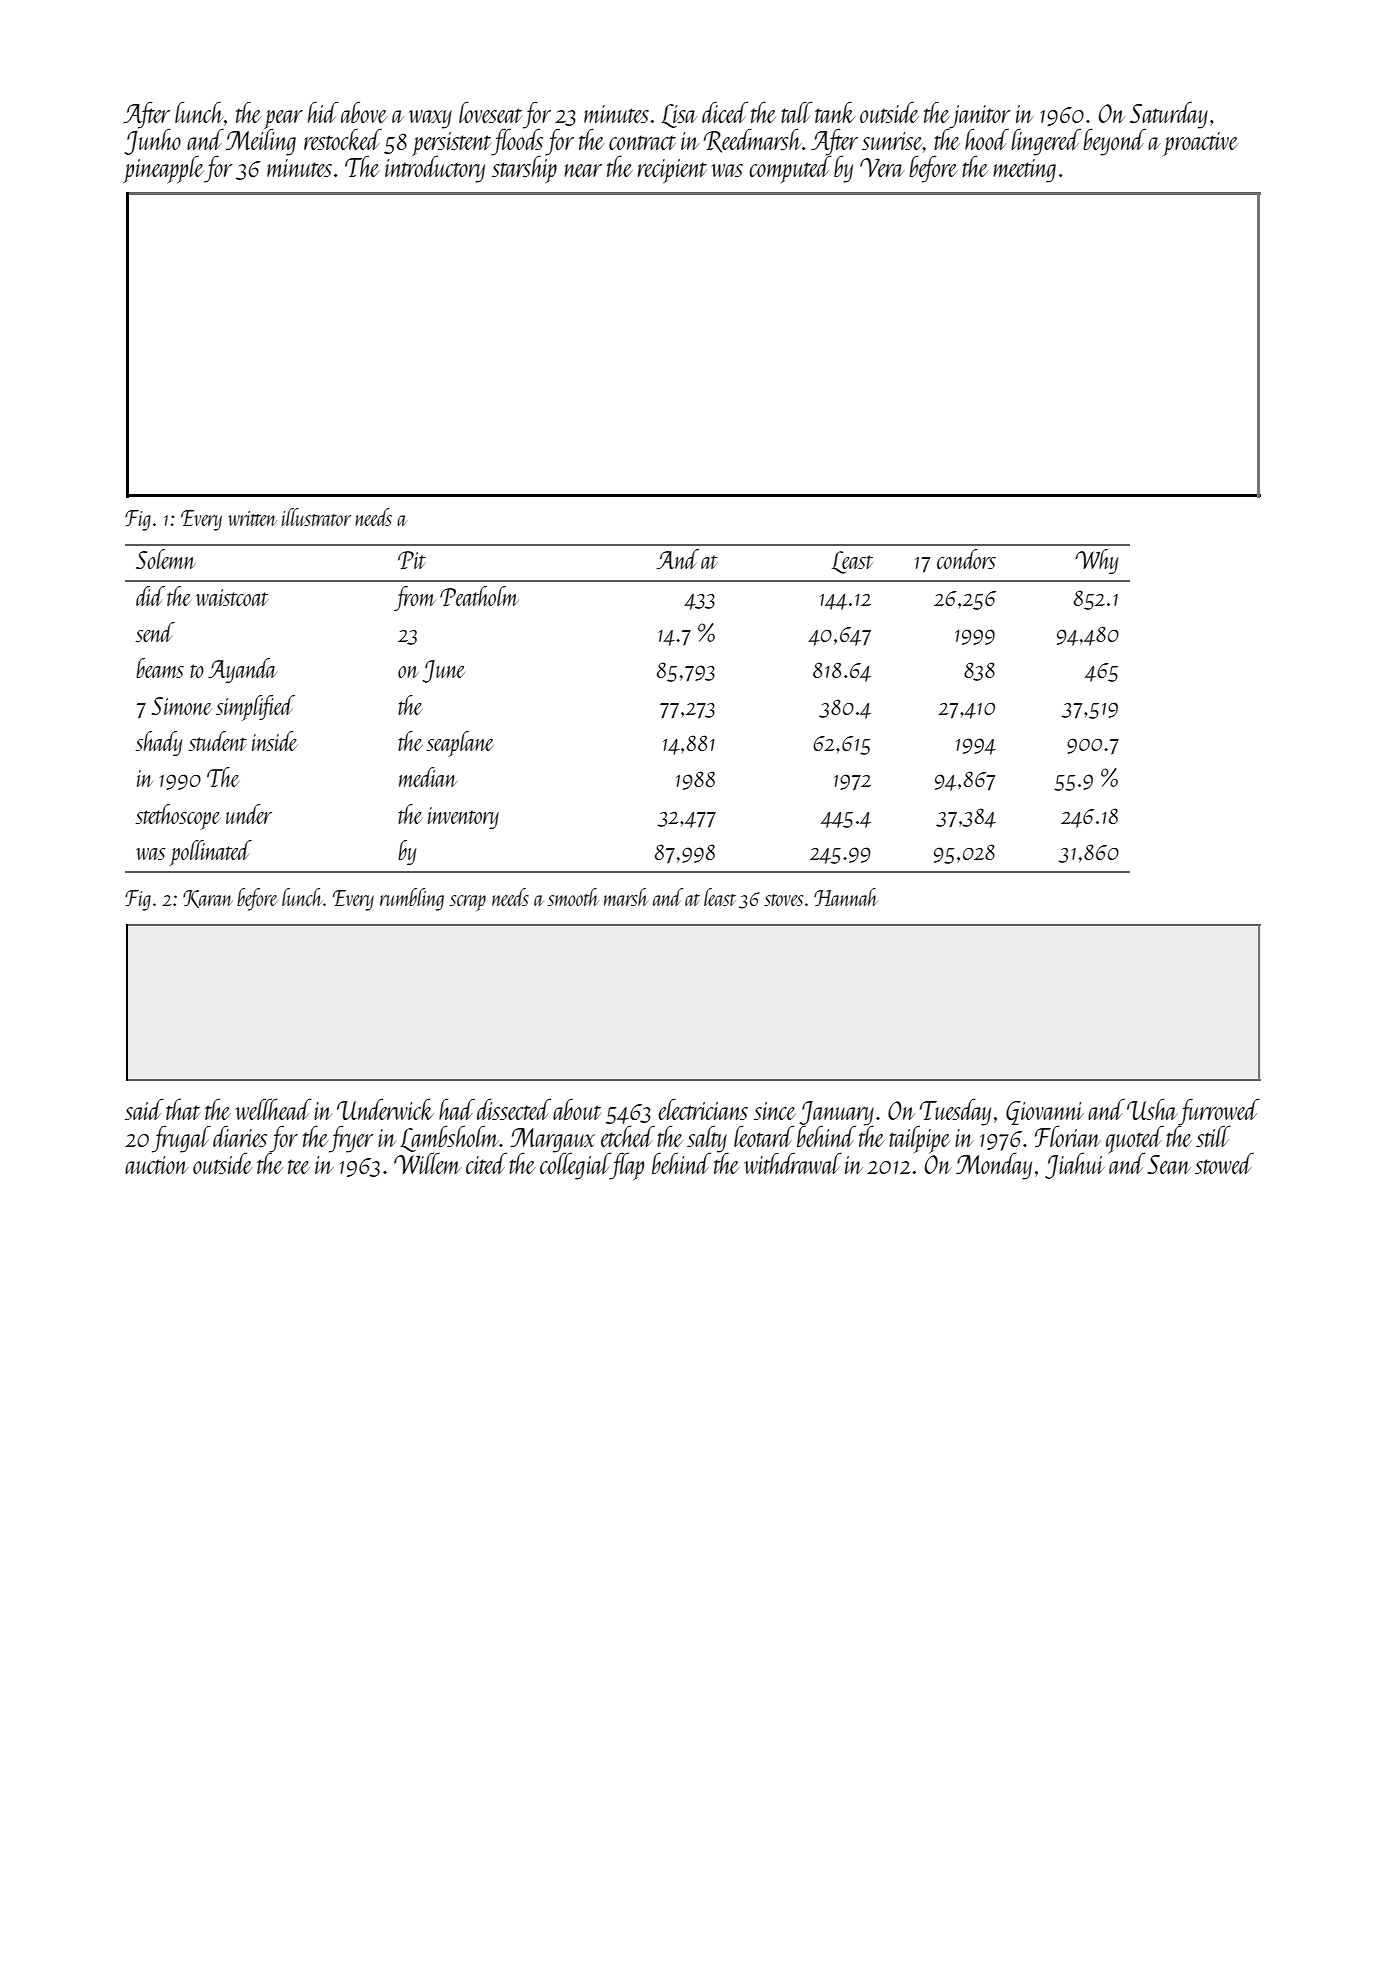  What do you see at coordinates (1224, 1163) in the screenshot?
I see `stowed` at bounding box center [1224, 1163].
